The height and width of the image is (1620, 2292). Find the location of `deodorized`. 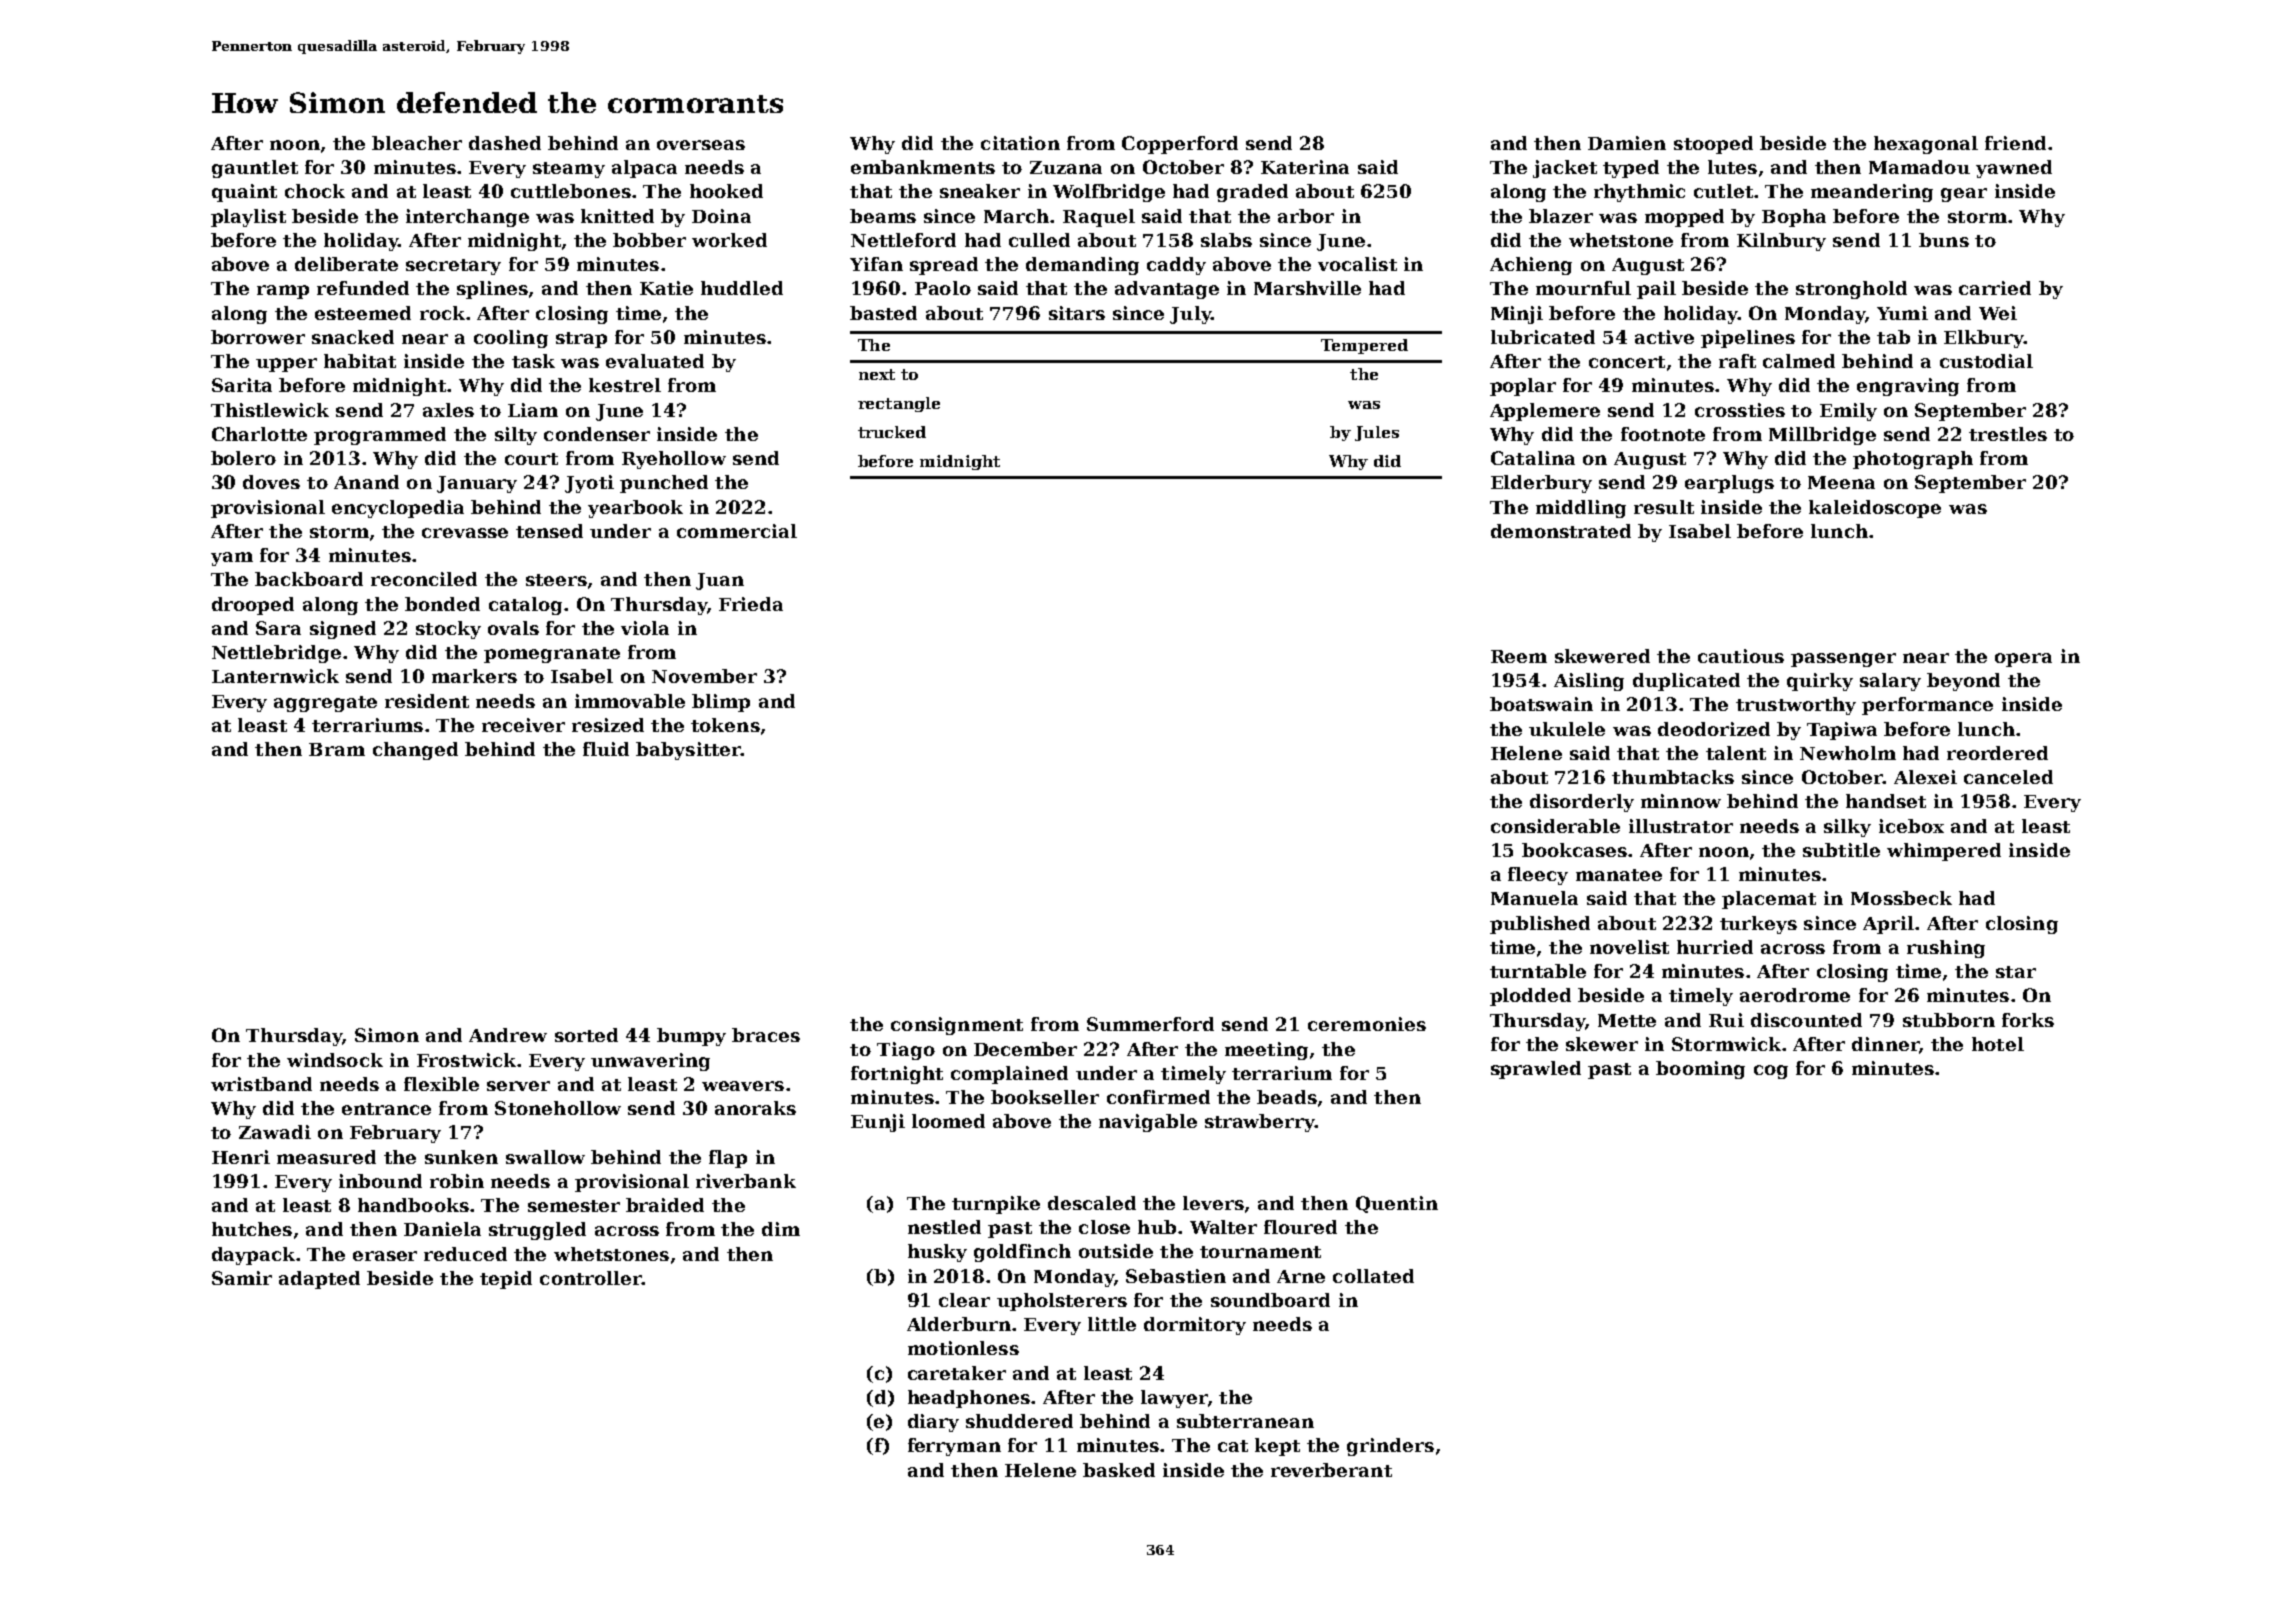

deodorized is located at coordinates (1714, 729).
